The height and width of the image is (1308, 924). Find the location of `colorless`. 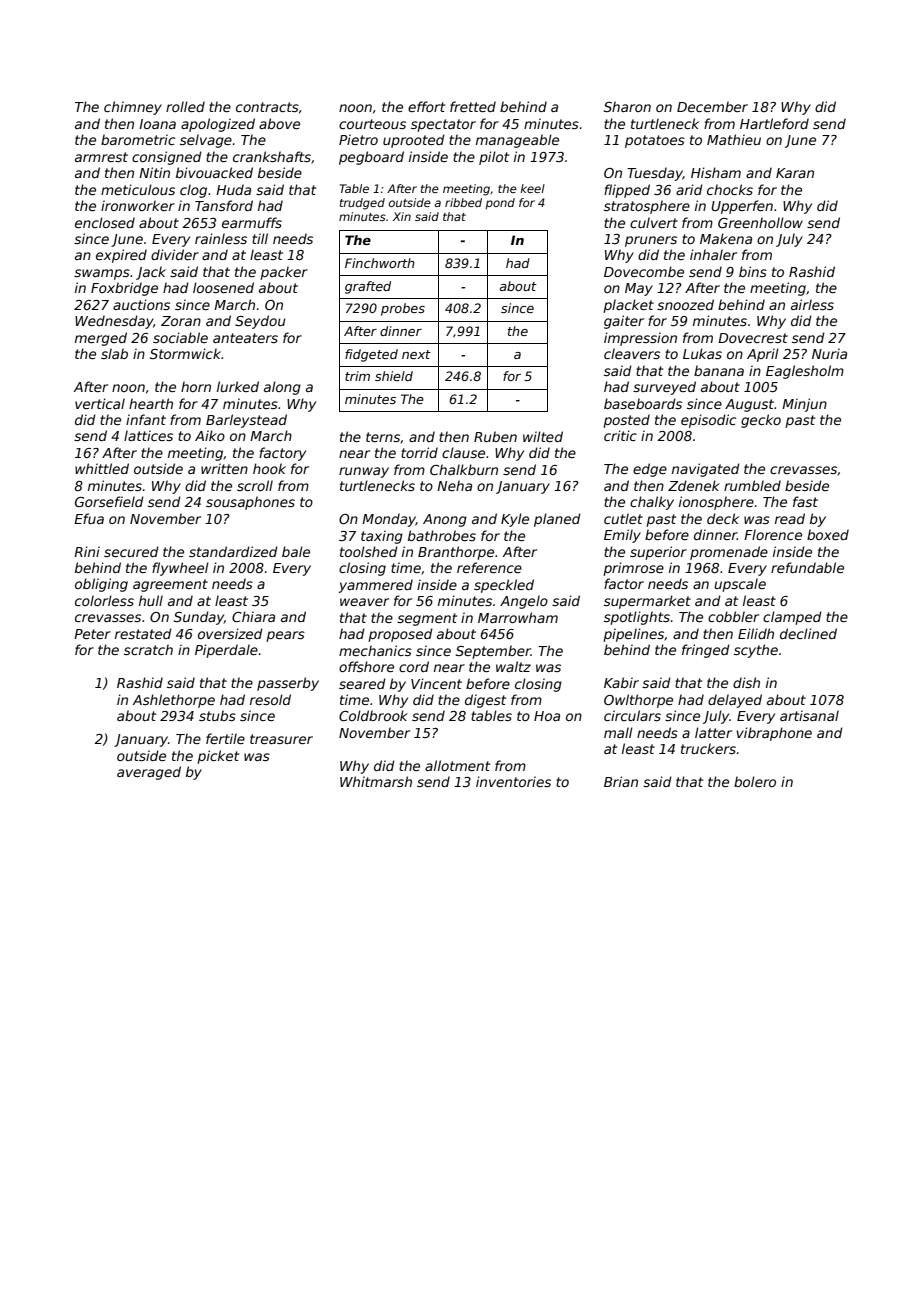

colorless is located at coordinates (104, 600).
